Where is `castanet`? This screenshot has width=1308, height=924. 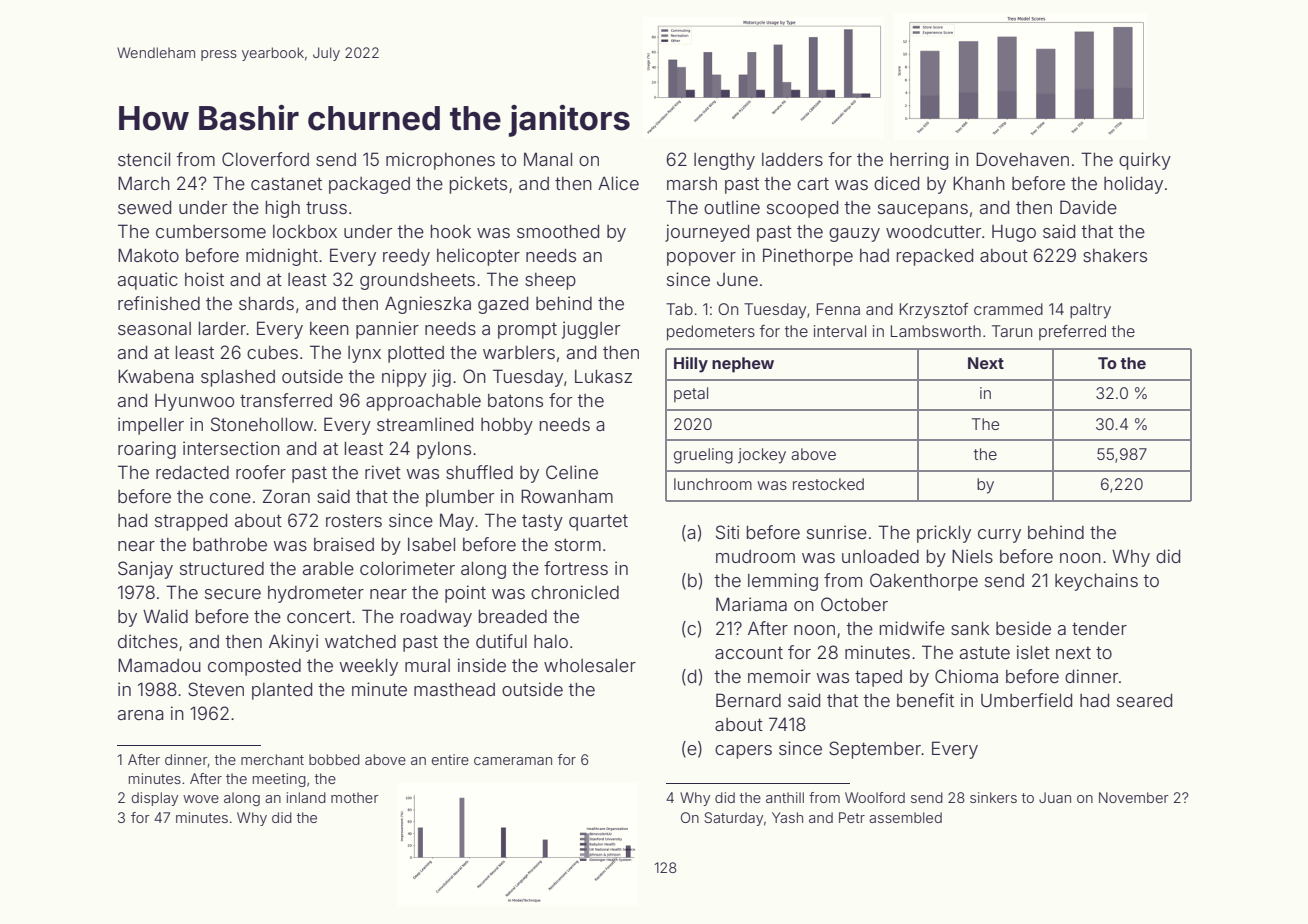
castanet is located at coordinates (286, 183).
